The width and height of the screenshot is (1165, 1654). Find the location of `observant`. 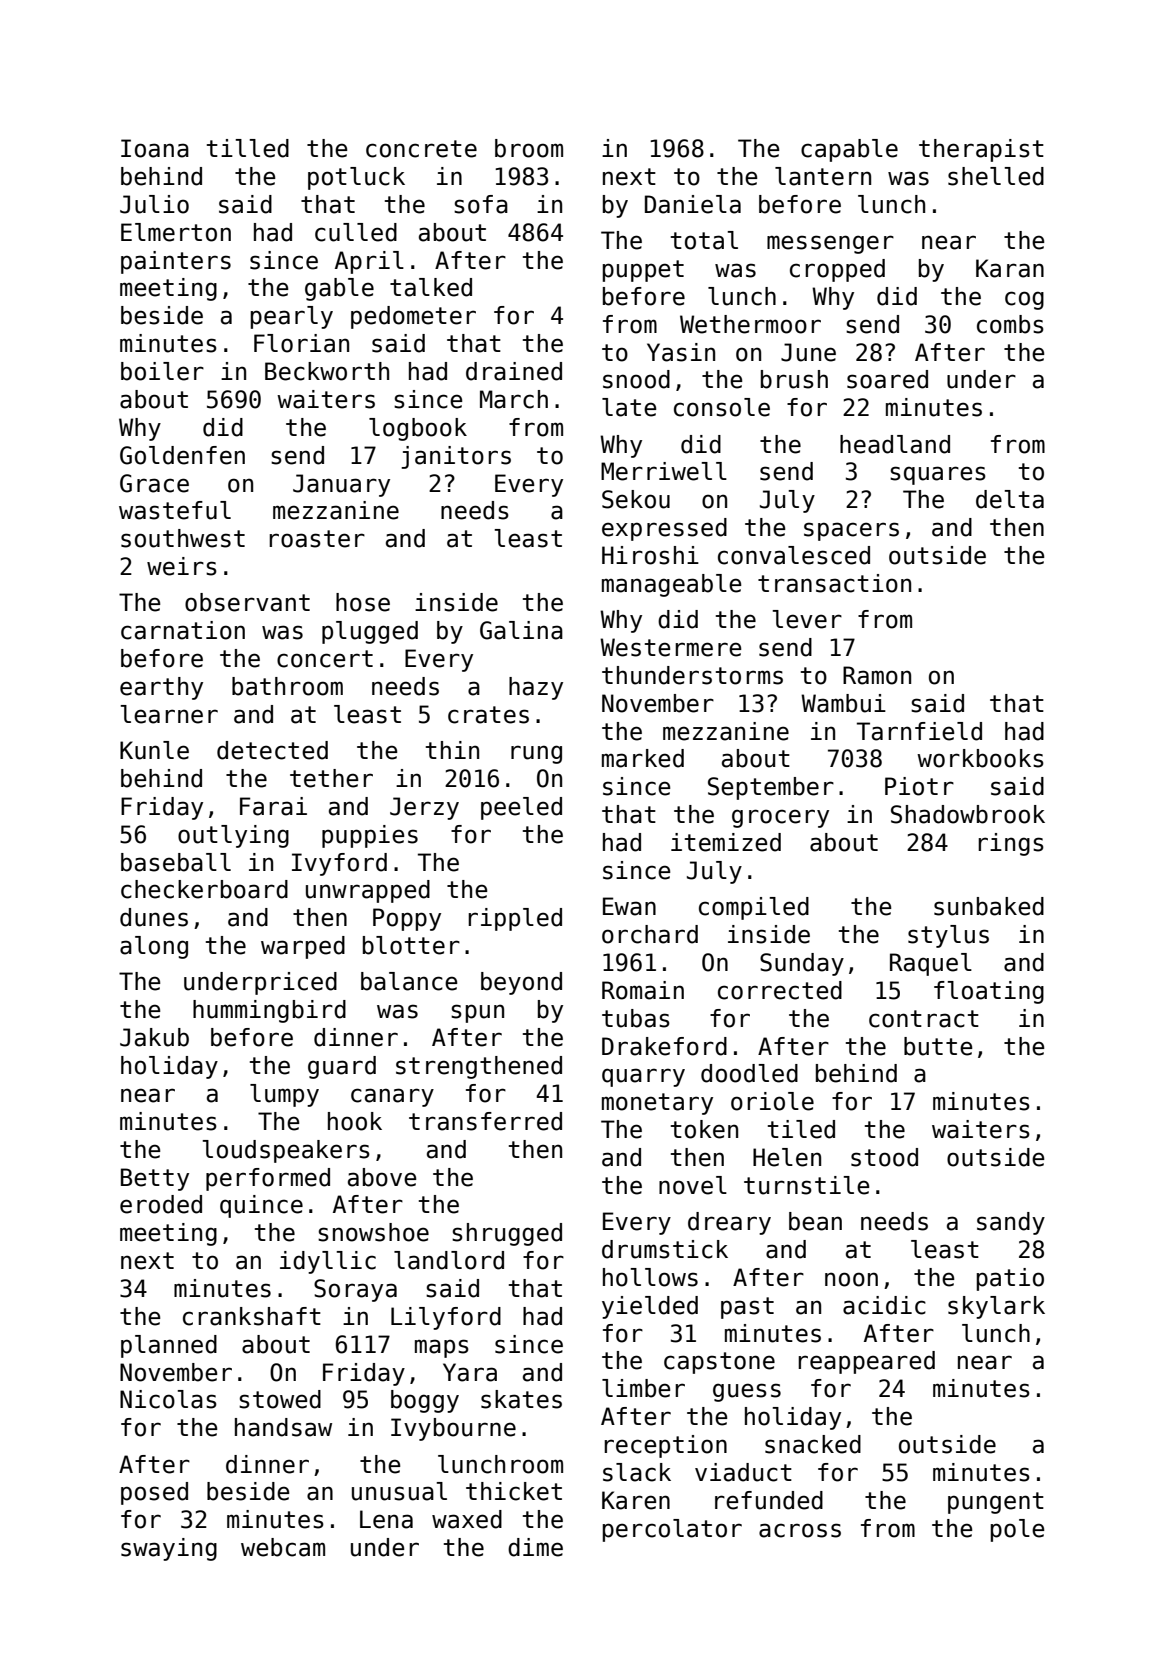

observant is located at coordinates (247, 602).
